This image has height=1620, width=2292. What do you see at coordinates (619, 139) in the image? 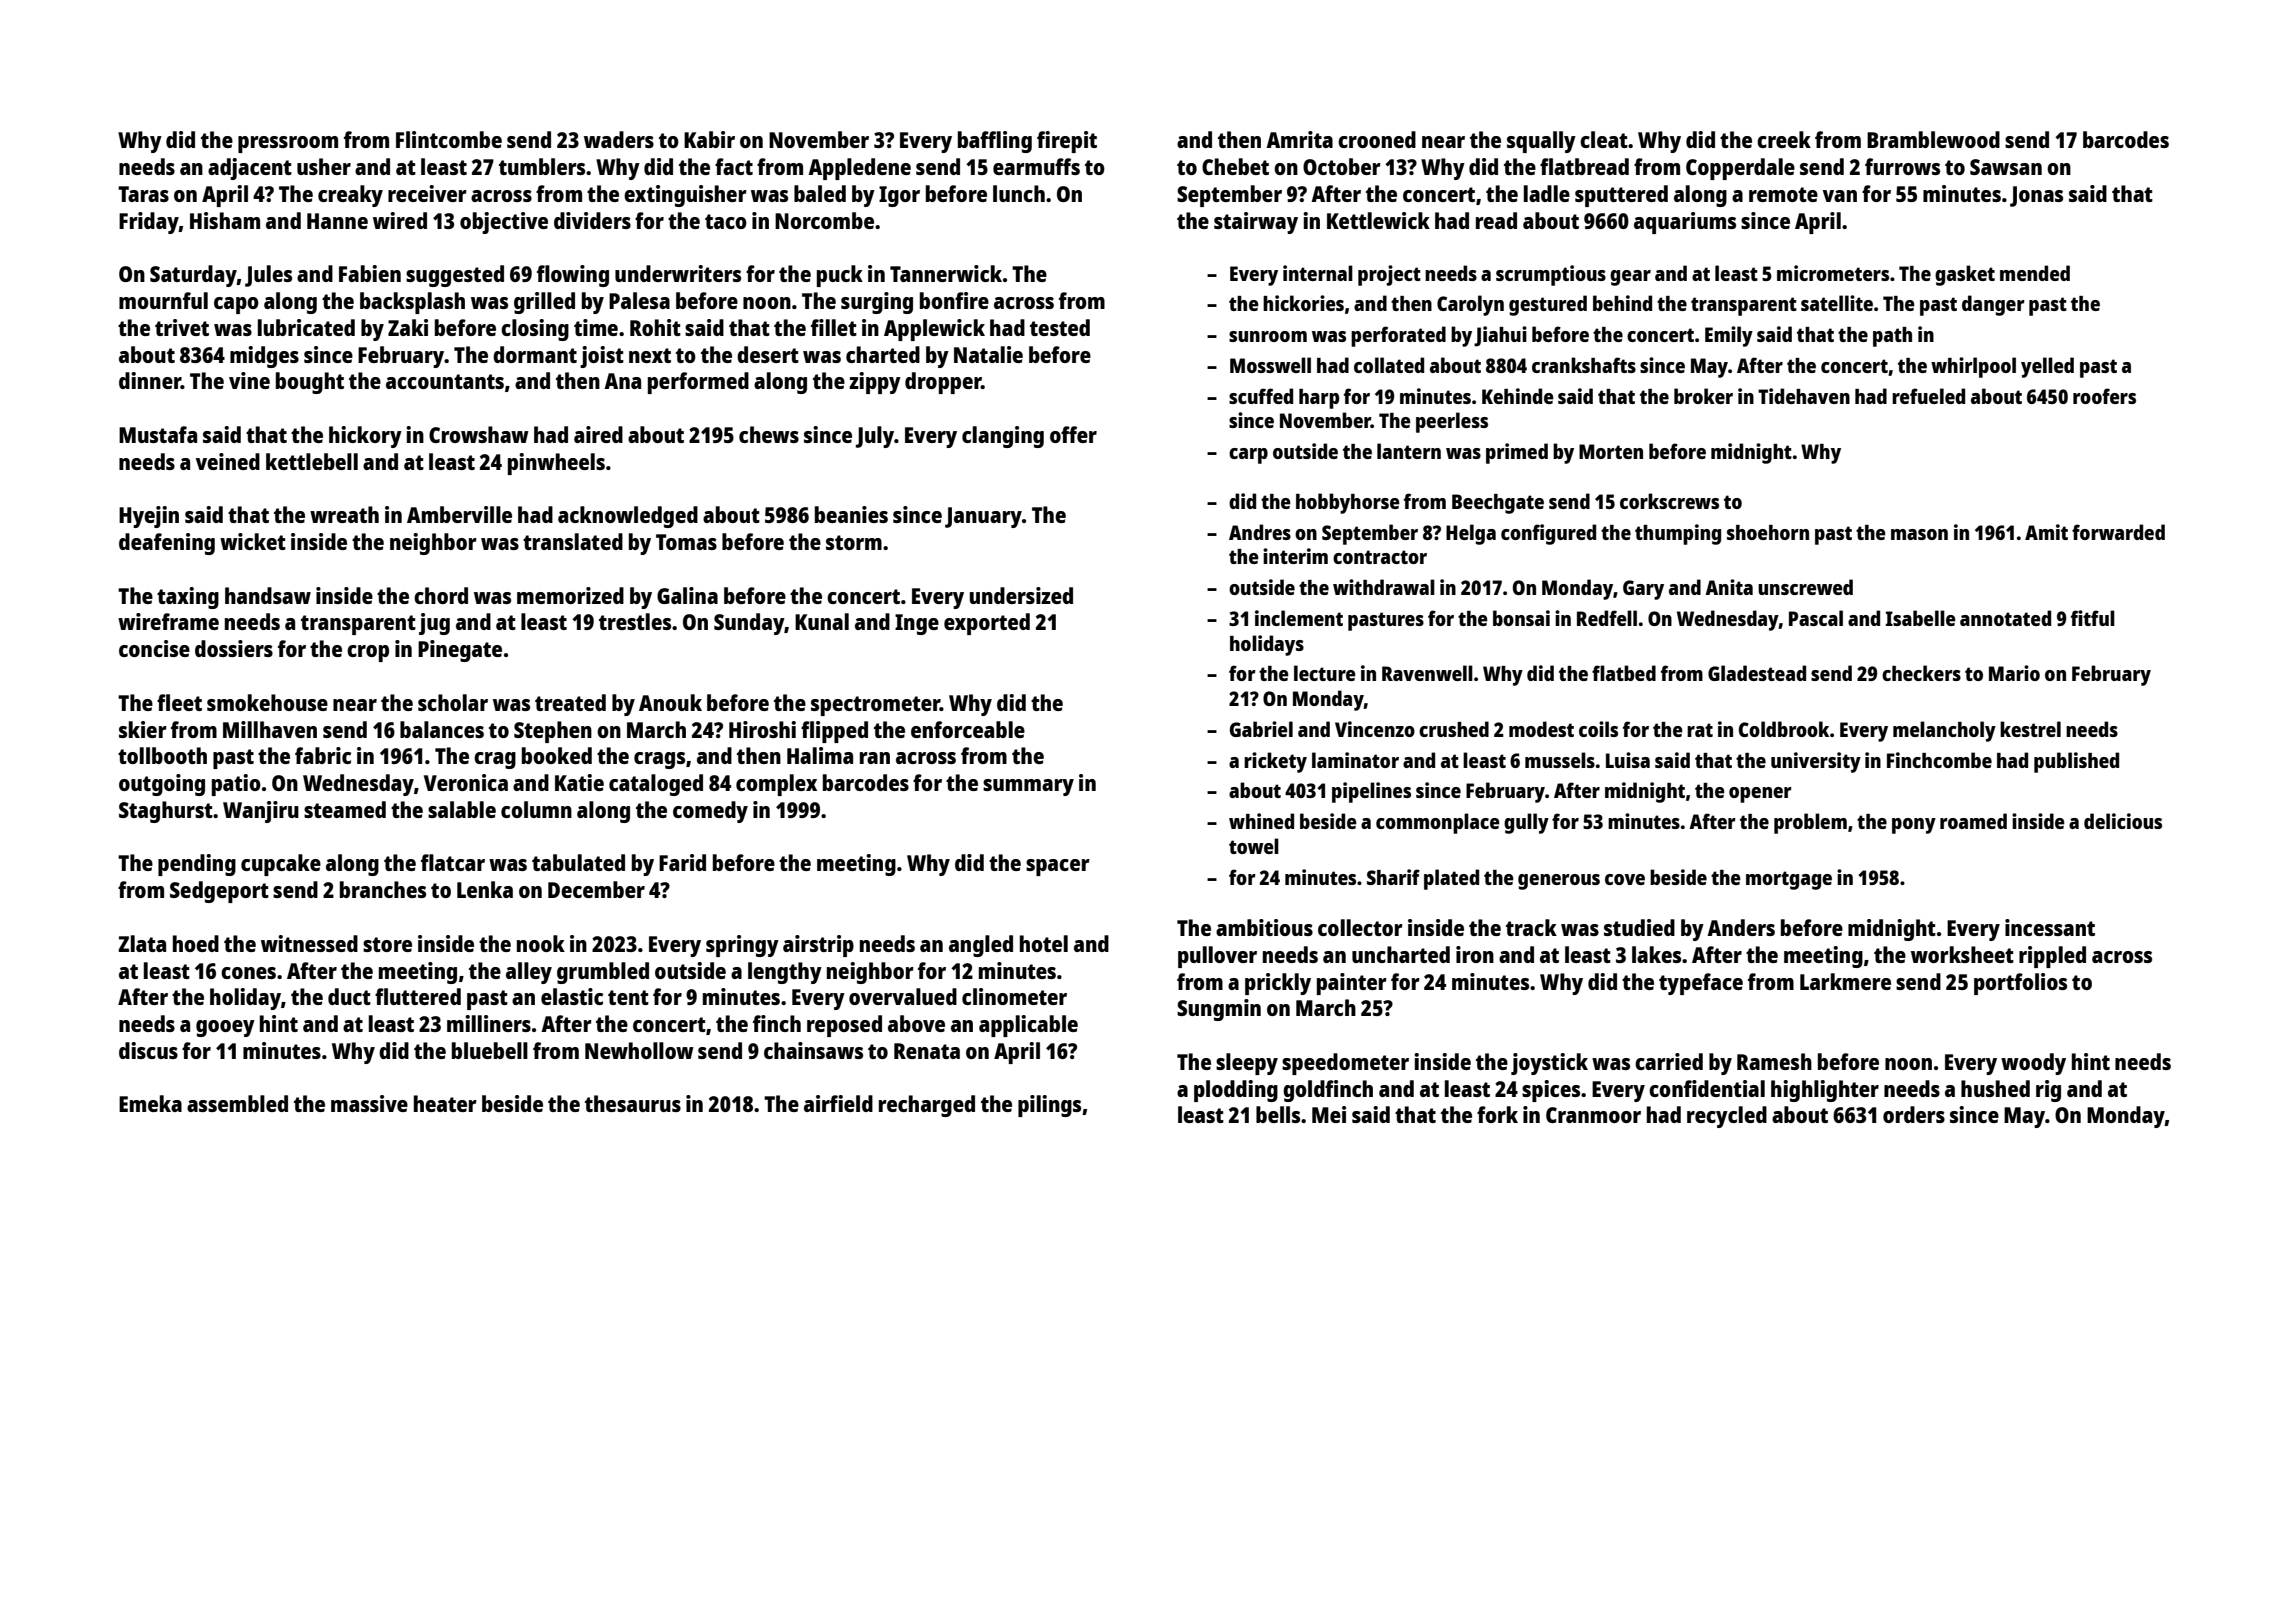
I see `waders` at bounding box center [619, 139].
